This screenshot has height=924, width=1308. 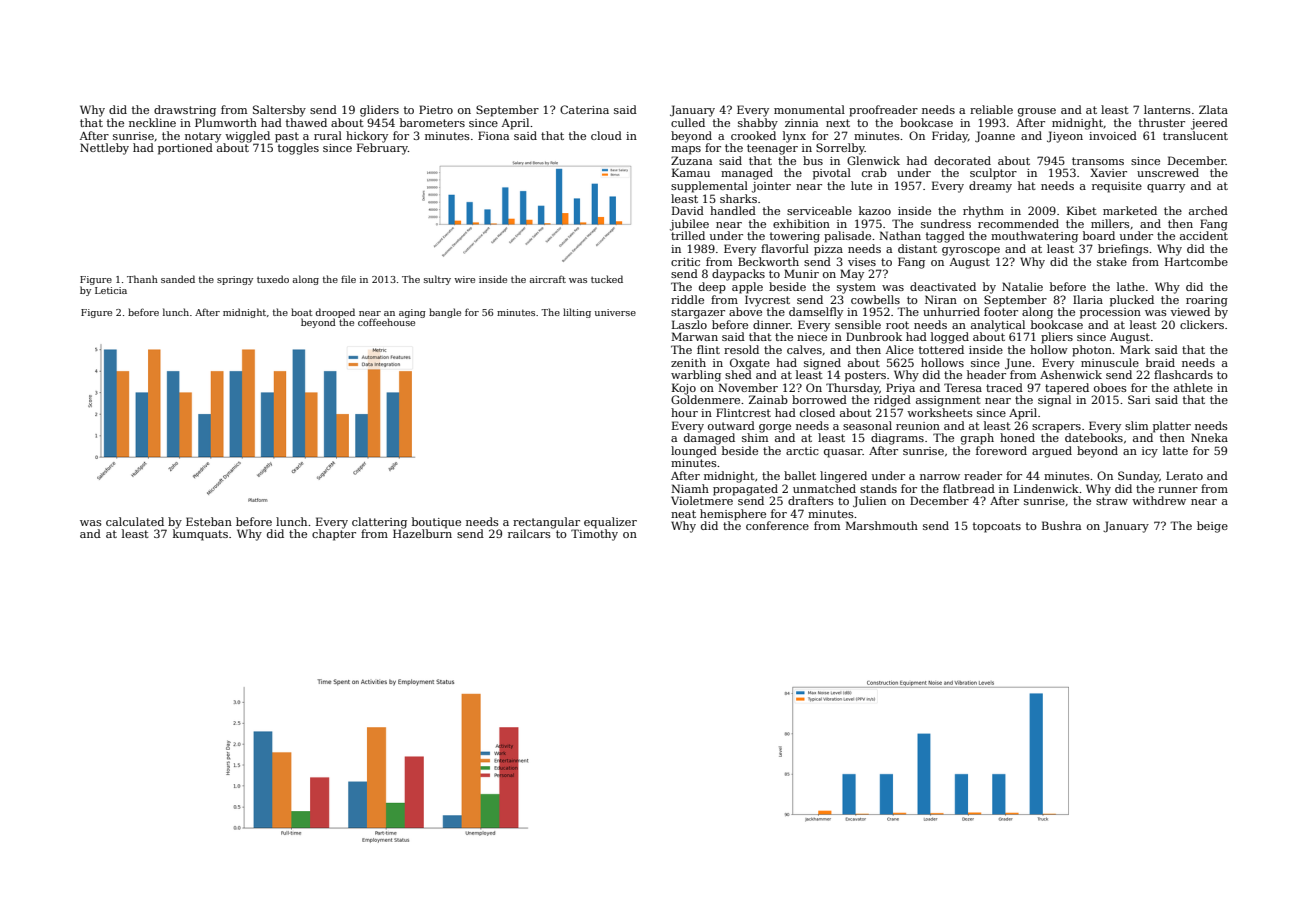 What do you see at coordinates (185, 149) in the screenshot?
I see `portioned` at bounding box center [185, 149].
